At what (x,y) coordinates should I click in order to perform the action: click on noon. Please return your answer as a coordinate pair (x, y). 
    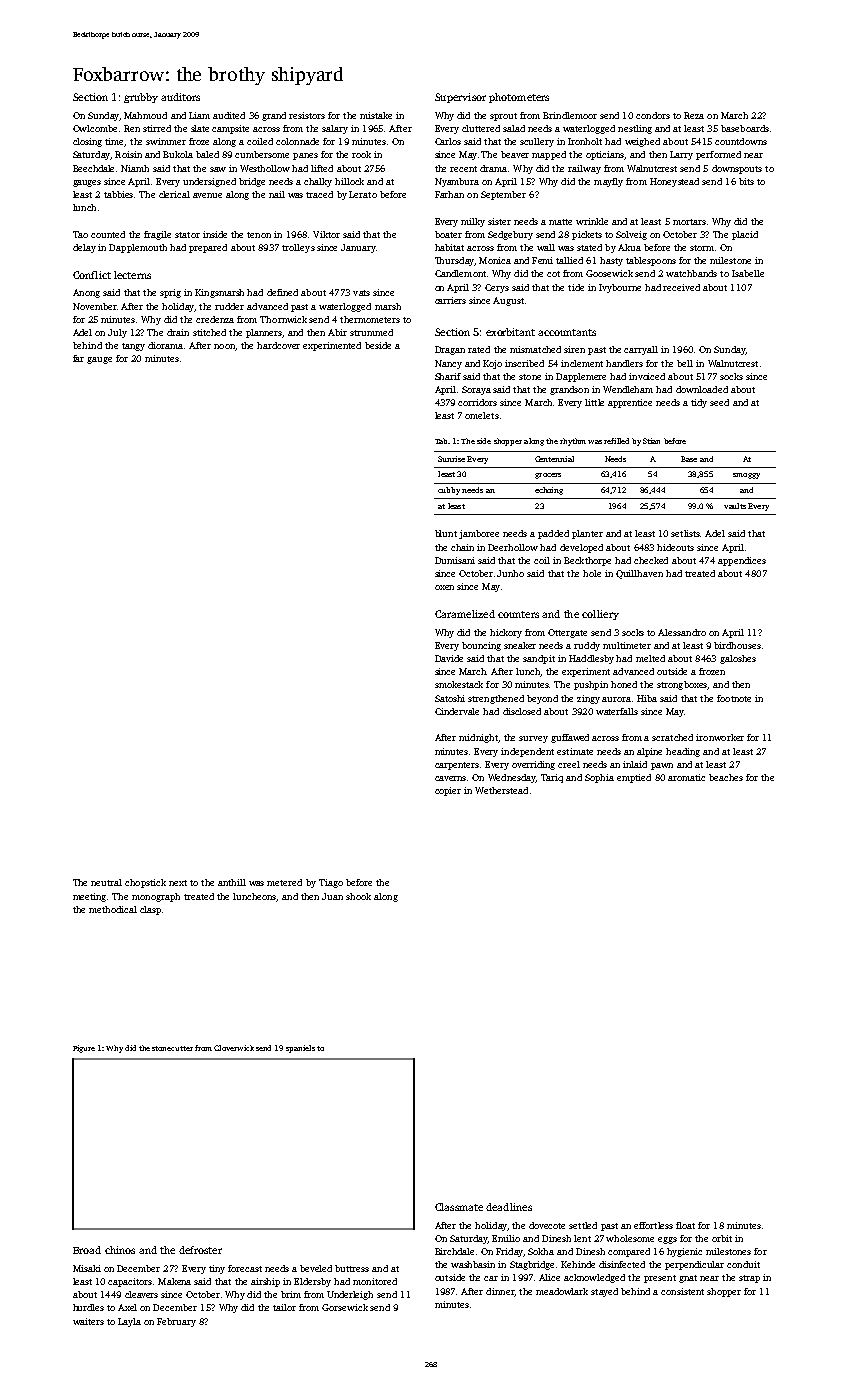
    Looking at the image, I should click on (225, 347).
